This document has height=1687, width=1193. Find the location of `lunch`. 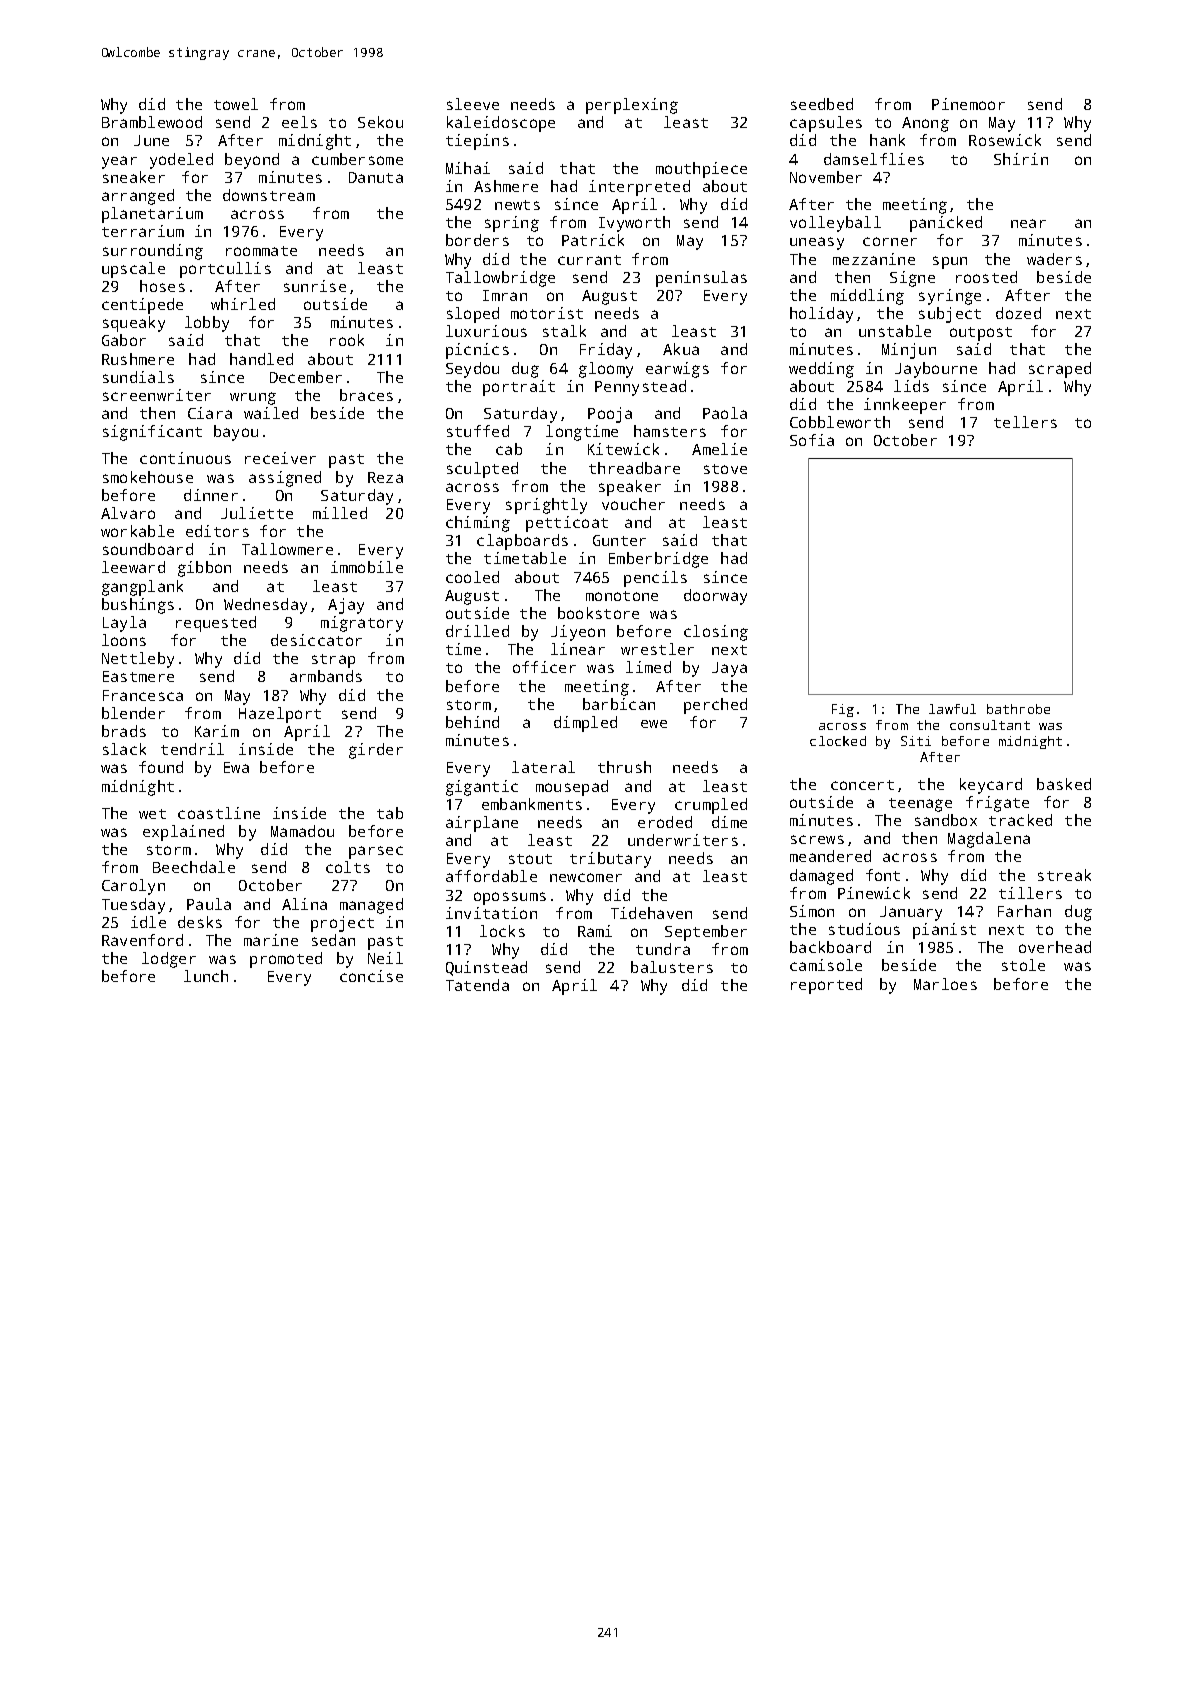

lunch is located at coordinates (206, 976).
